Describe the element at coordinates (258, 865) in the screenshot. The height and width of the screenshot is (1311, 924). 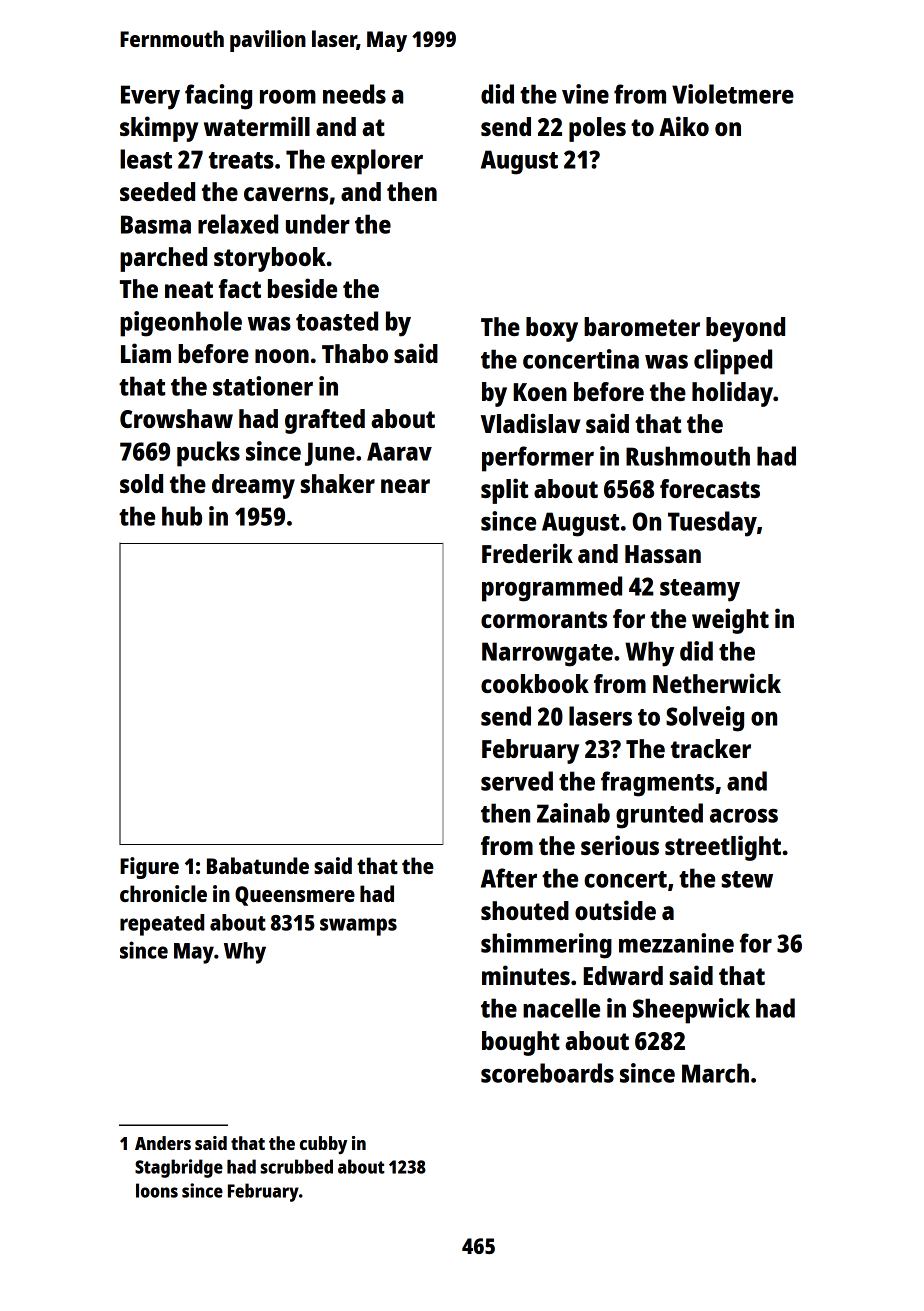
I see `Babatunde` at that location.
